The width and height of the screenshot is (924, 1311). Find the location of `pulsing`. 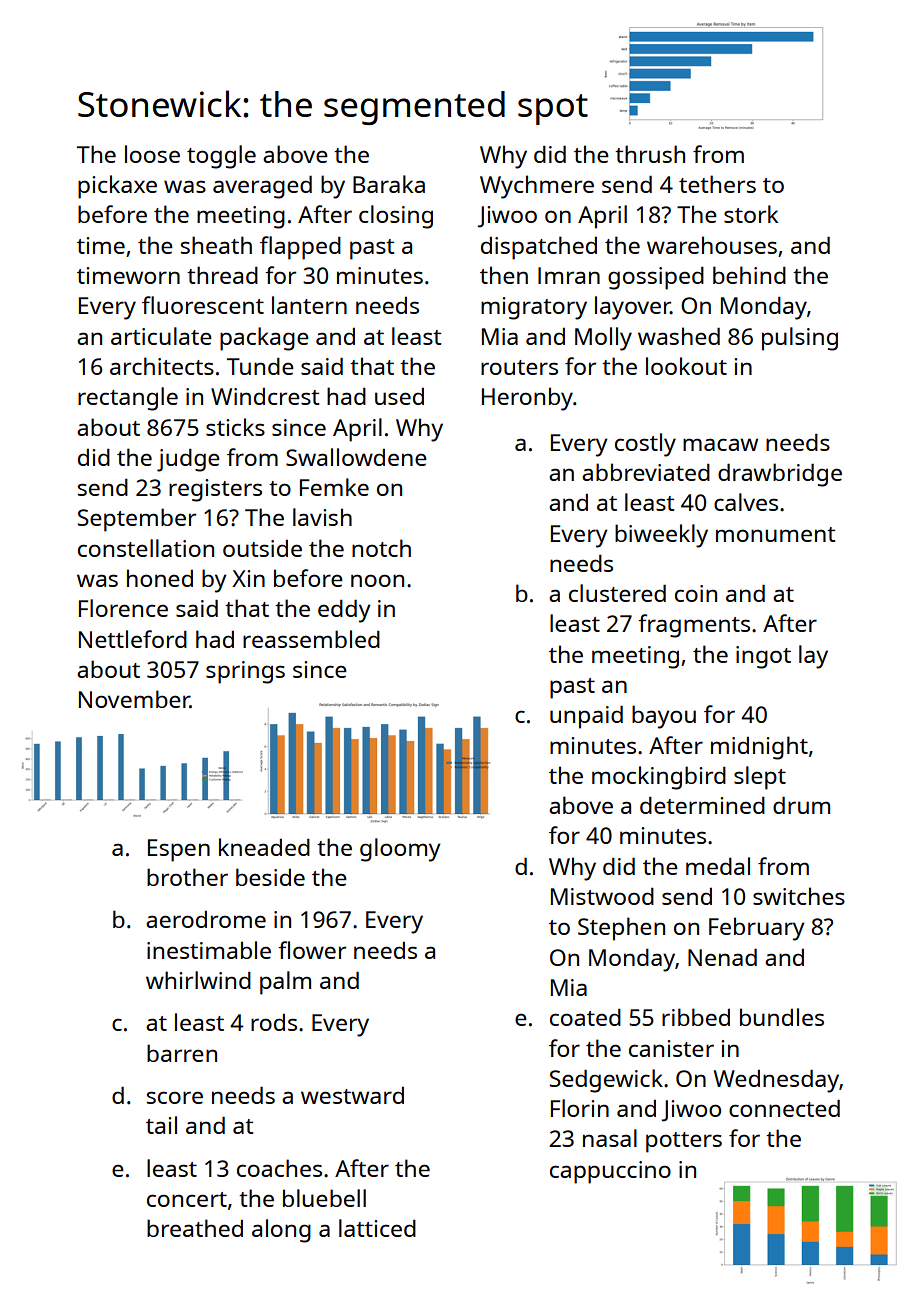

pulsing is located at coordinates (800, 339).
